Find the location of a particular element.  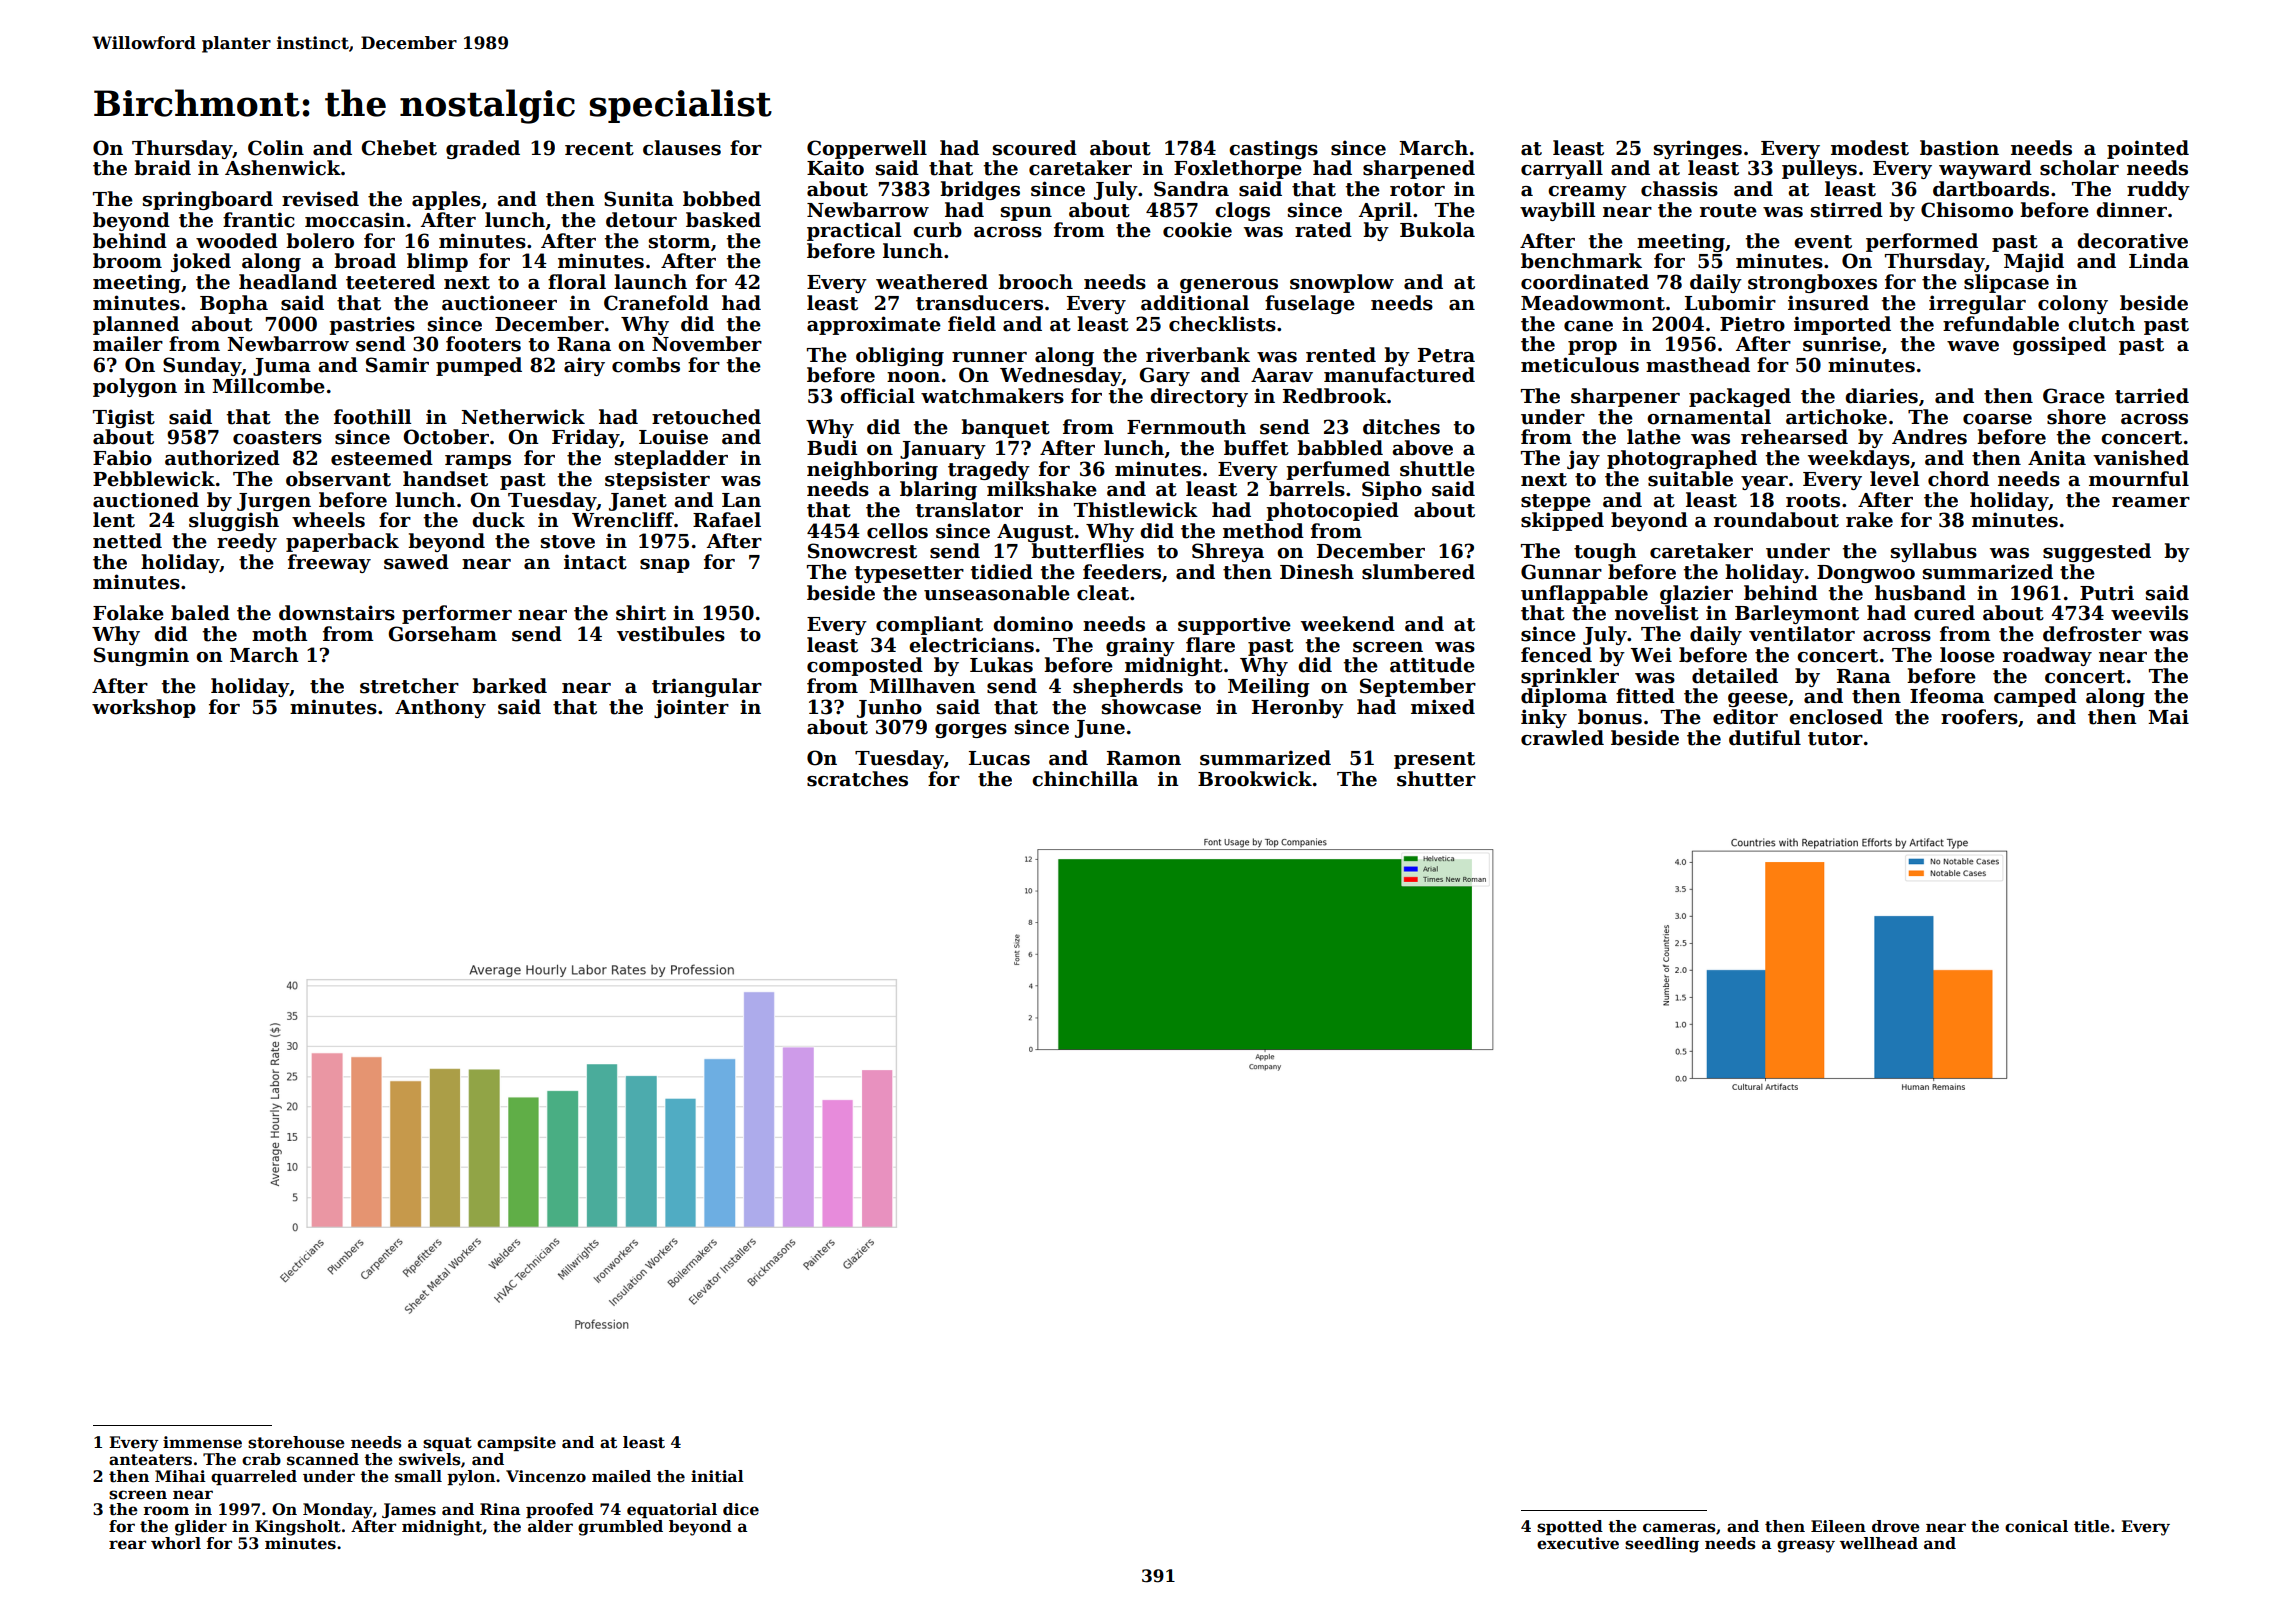

tutor is located at coordinates (1835, 739).
